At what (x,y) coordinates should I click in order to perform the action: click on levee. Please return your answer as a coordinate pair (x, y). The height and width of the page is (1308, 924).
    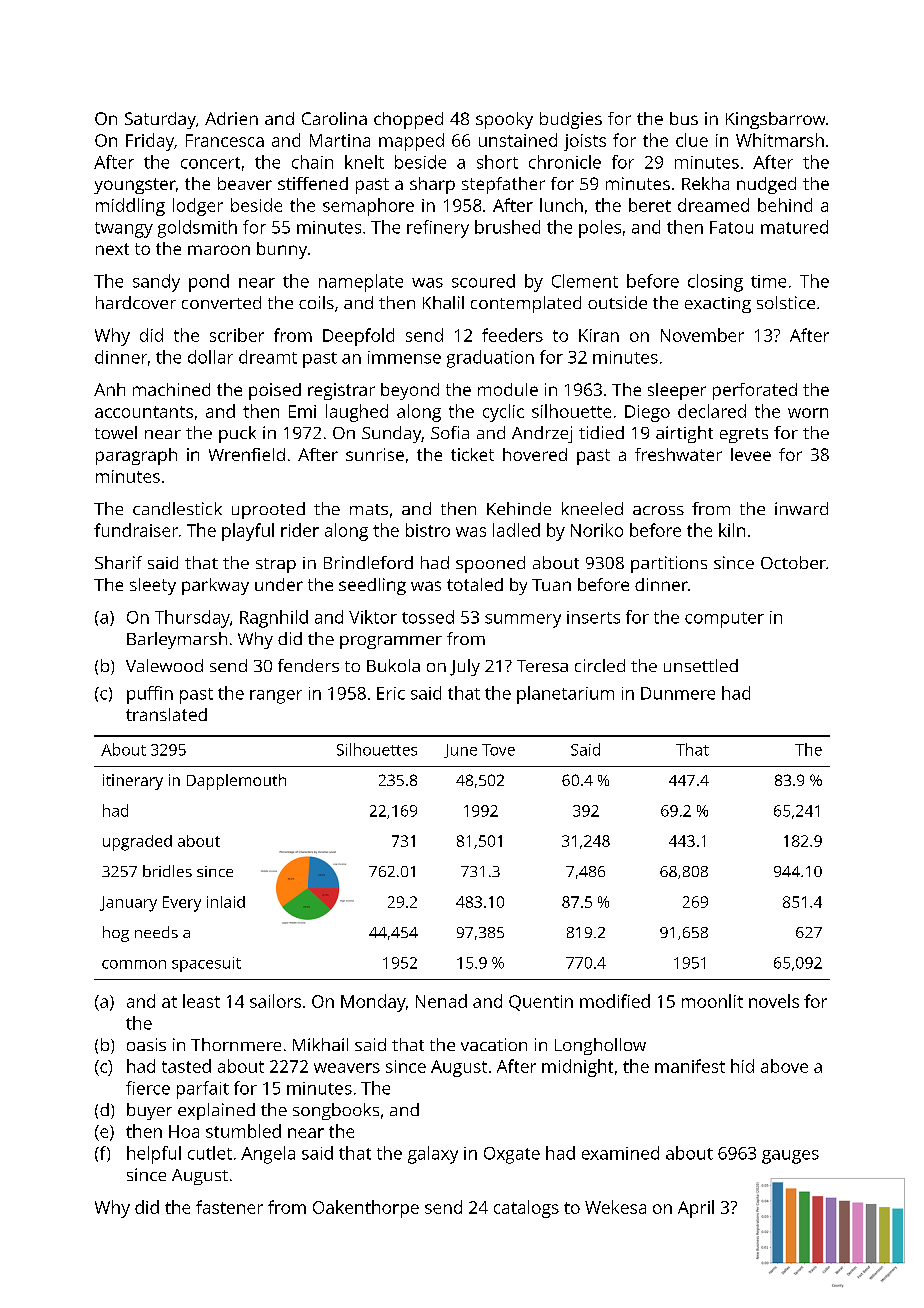
    Looking at the image, I should click on (751, 454).
